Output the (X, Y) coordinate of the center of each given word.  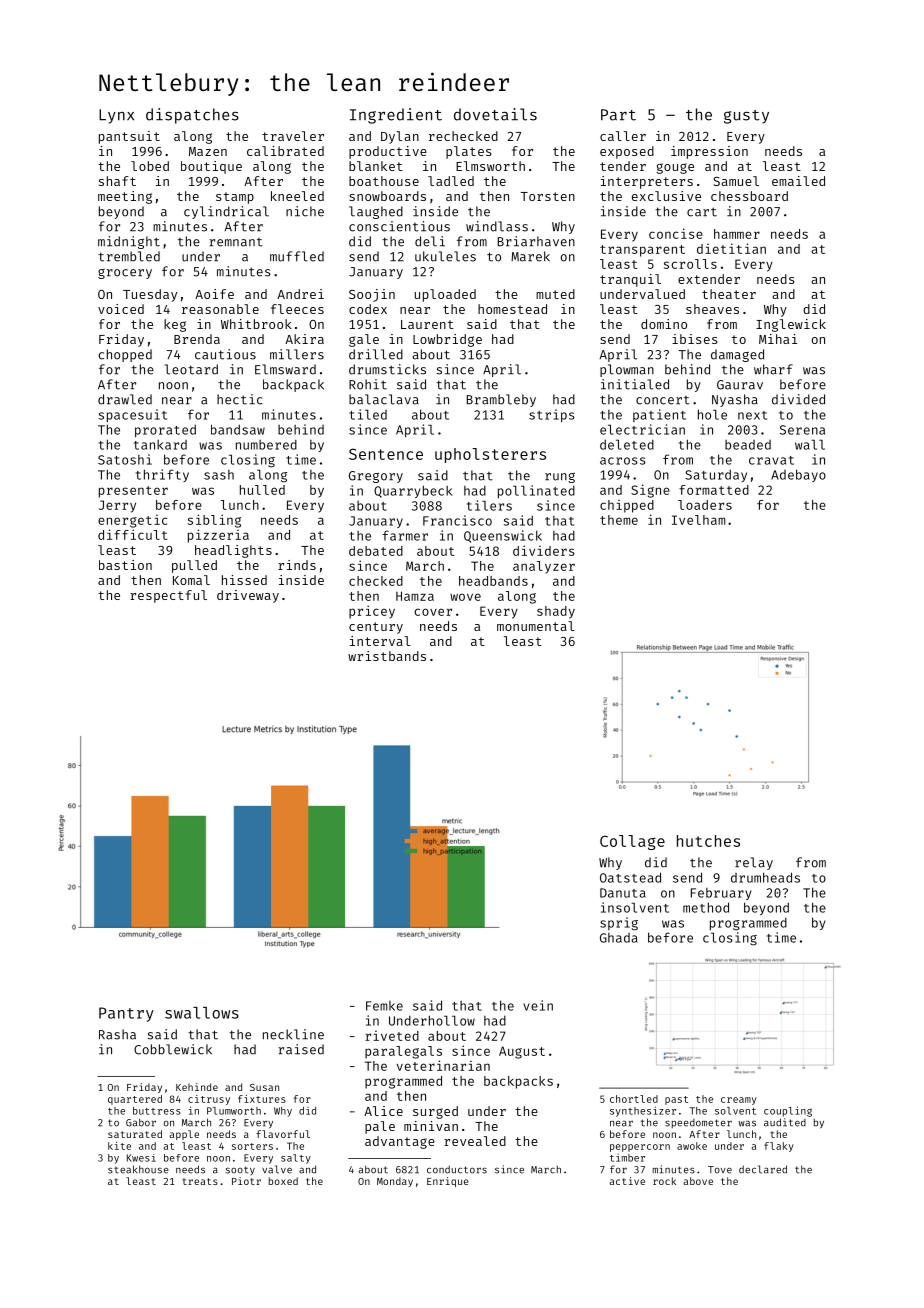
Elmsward (285, 369)
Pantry (126, 1014)
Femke (384, 1006)
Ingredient (396, 116)
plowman (627, 370)
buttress (157, 1111)
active (627, 1181)
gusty (746, 117)
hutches (708, 841)
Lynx (116, 116)
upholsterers (490, 455)
